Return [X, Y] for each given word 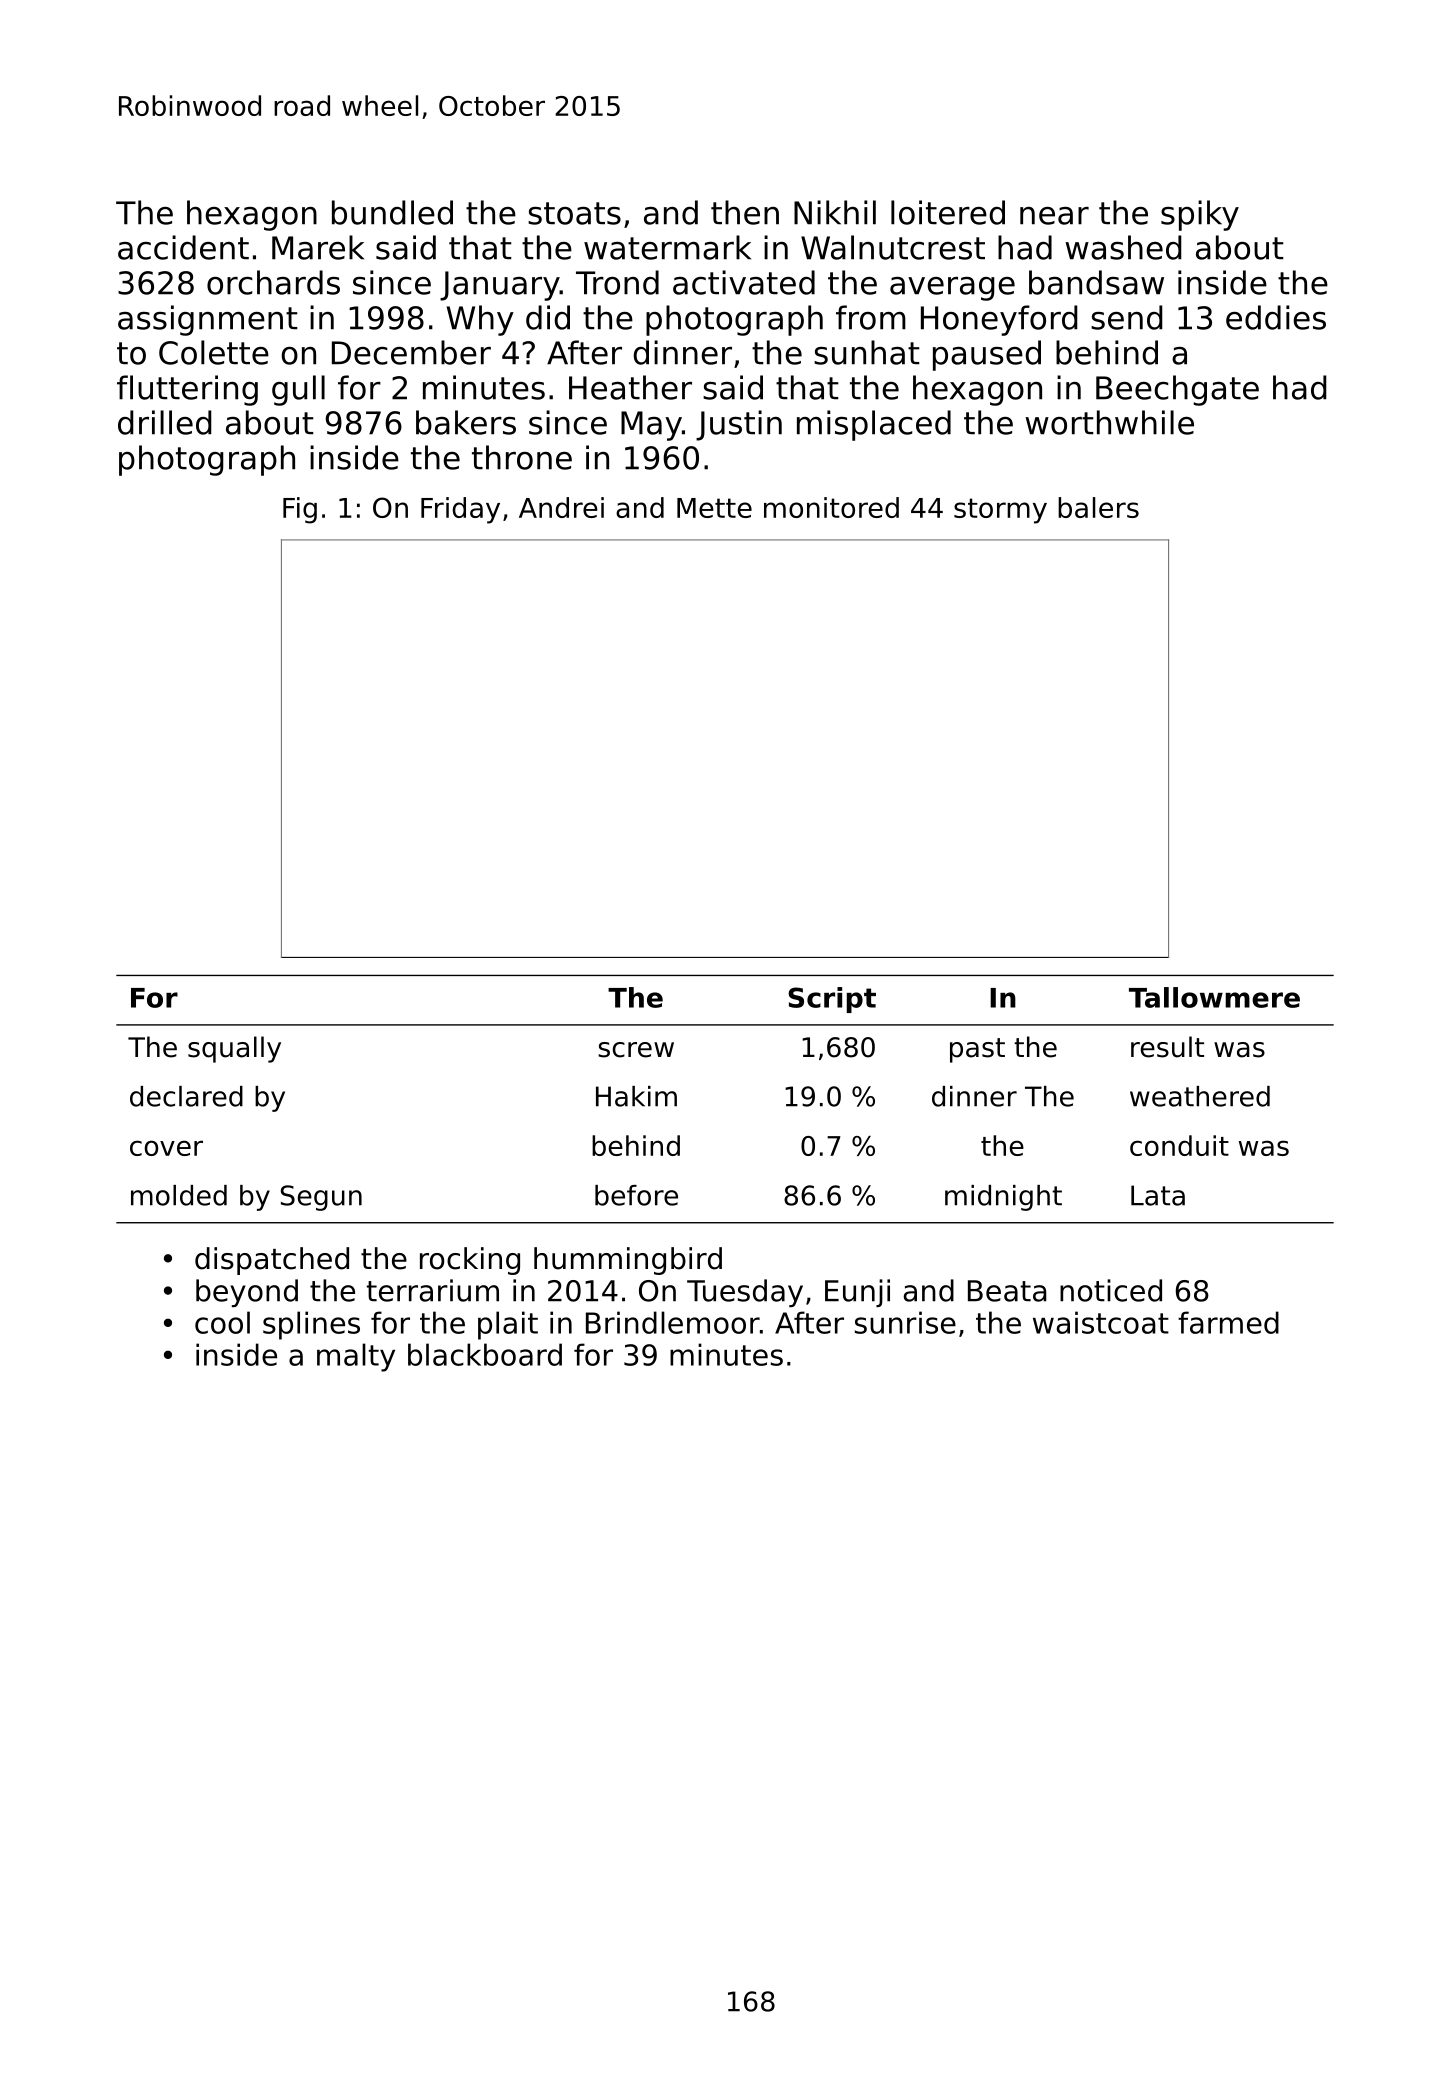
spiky [1200, 215]
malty [356, 1357]
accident [183, 247]
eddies [1276, 317]
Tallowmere [1214, 997]
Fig [300, 510]
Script [832, 1000]
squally [234, 1049]
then [745, 212]
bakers [466, 422]
